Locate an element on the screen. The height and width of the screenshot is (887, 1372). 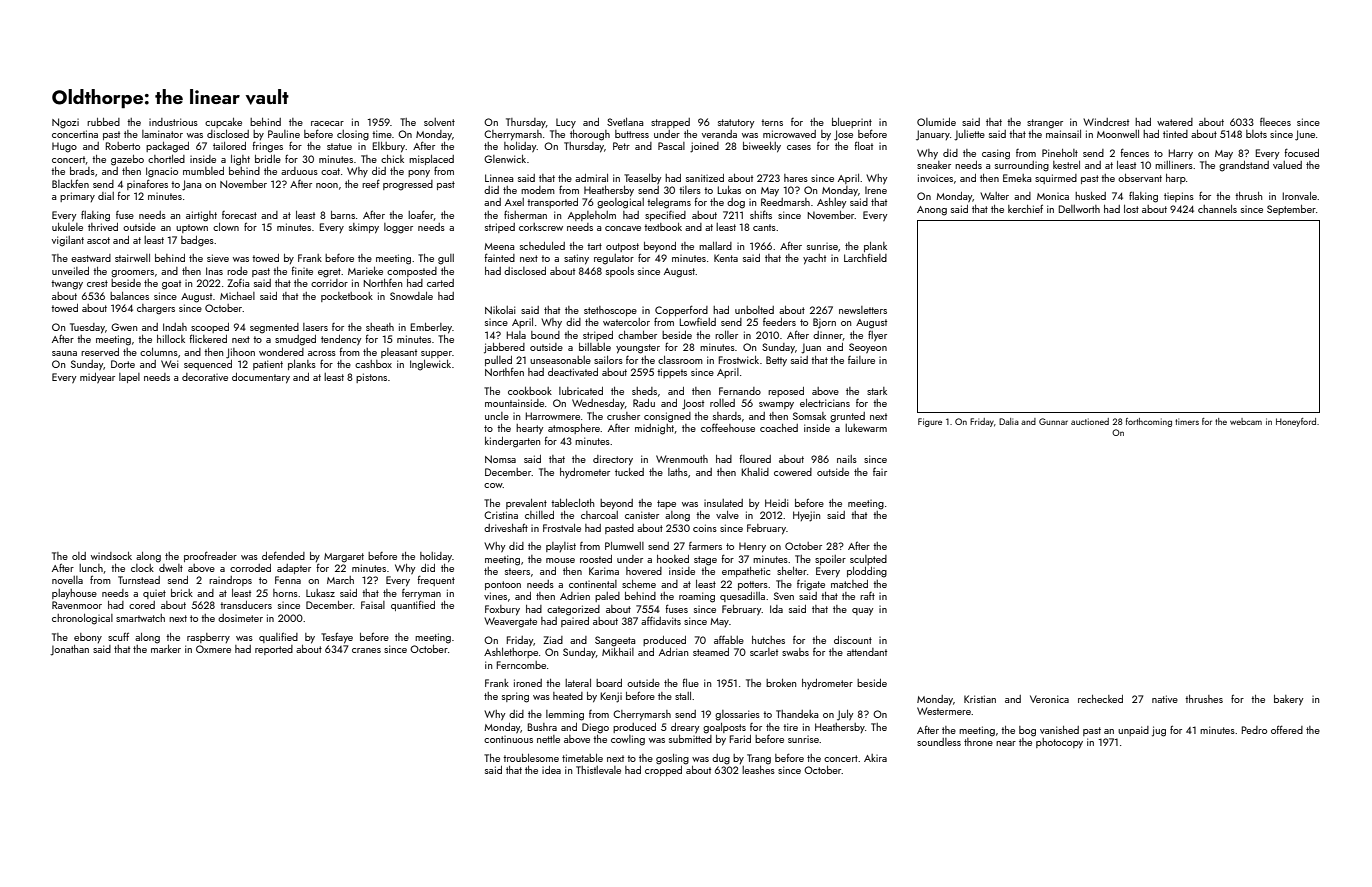
leashes is located at coordinates (758, 770).
